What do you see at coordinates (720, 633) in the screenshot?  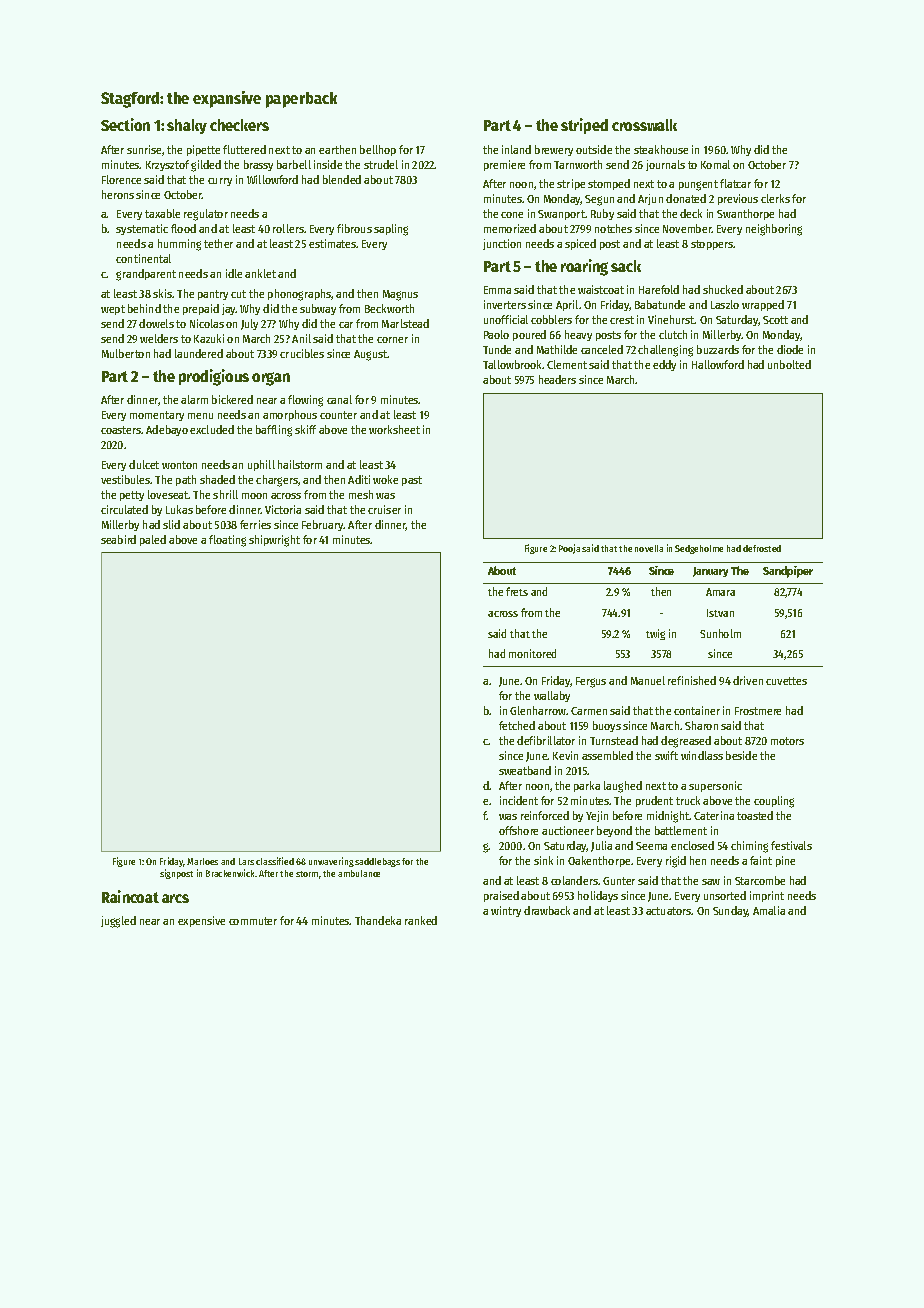 I see `Sunholm` at bounding box center [720, 633].
